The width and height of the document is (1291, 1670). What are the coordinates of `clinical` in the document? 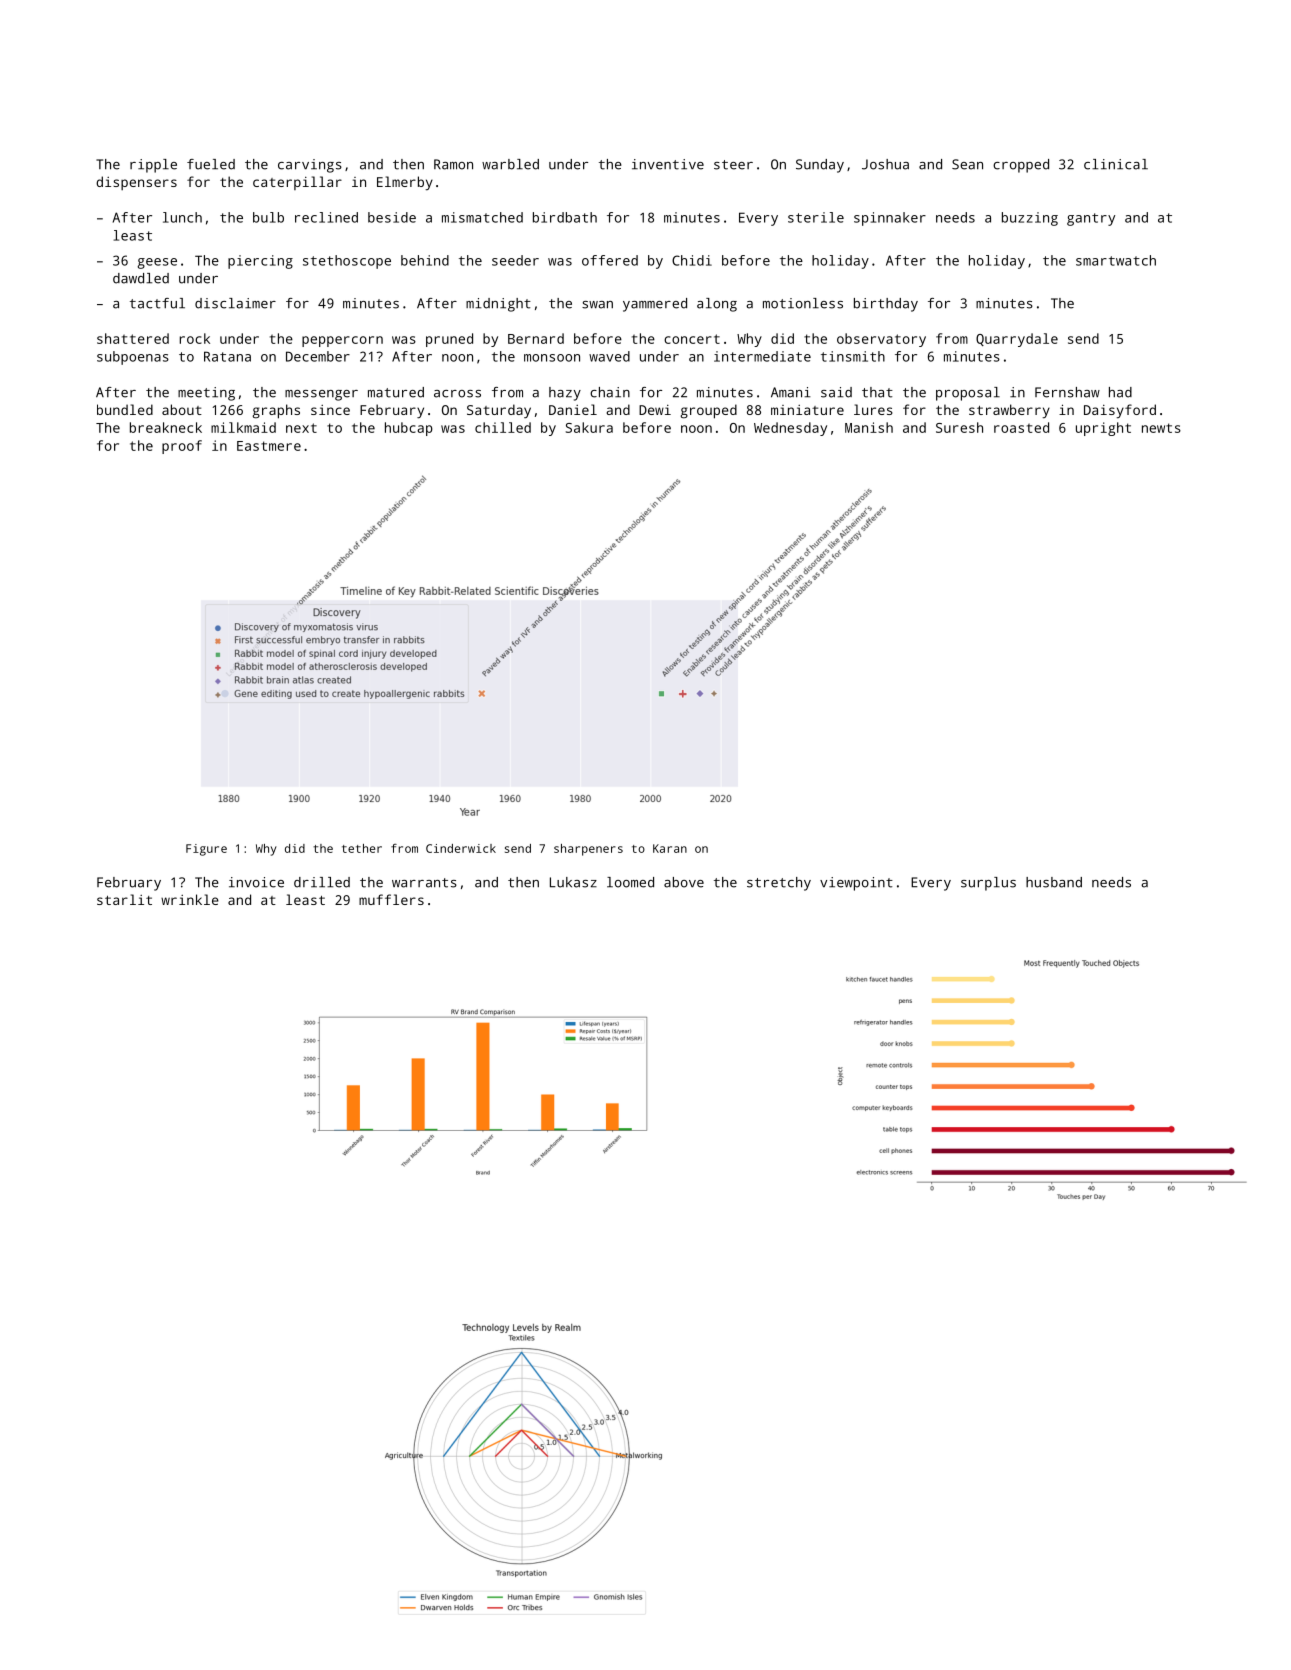 It's located at (1116, 164).
